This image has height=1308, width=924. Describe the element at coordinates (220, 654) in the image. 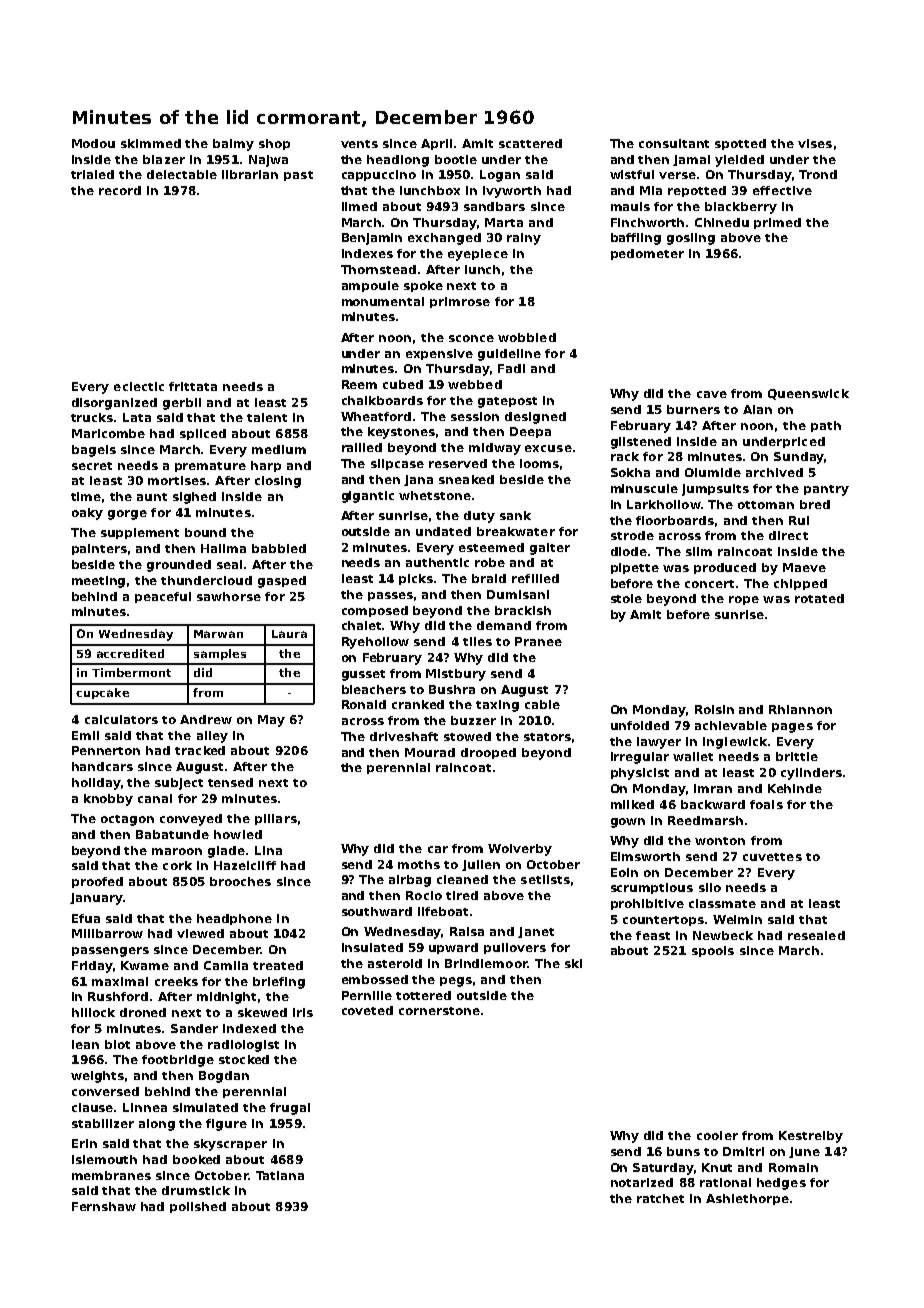

I see `samples` at that location.
